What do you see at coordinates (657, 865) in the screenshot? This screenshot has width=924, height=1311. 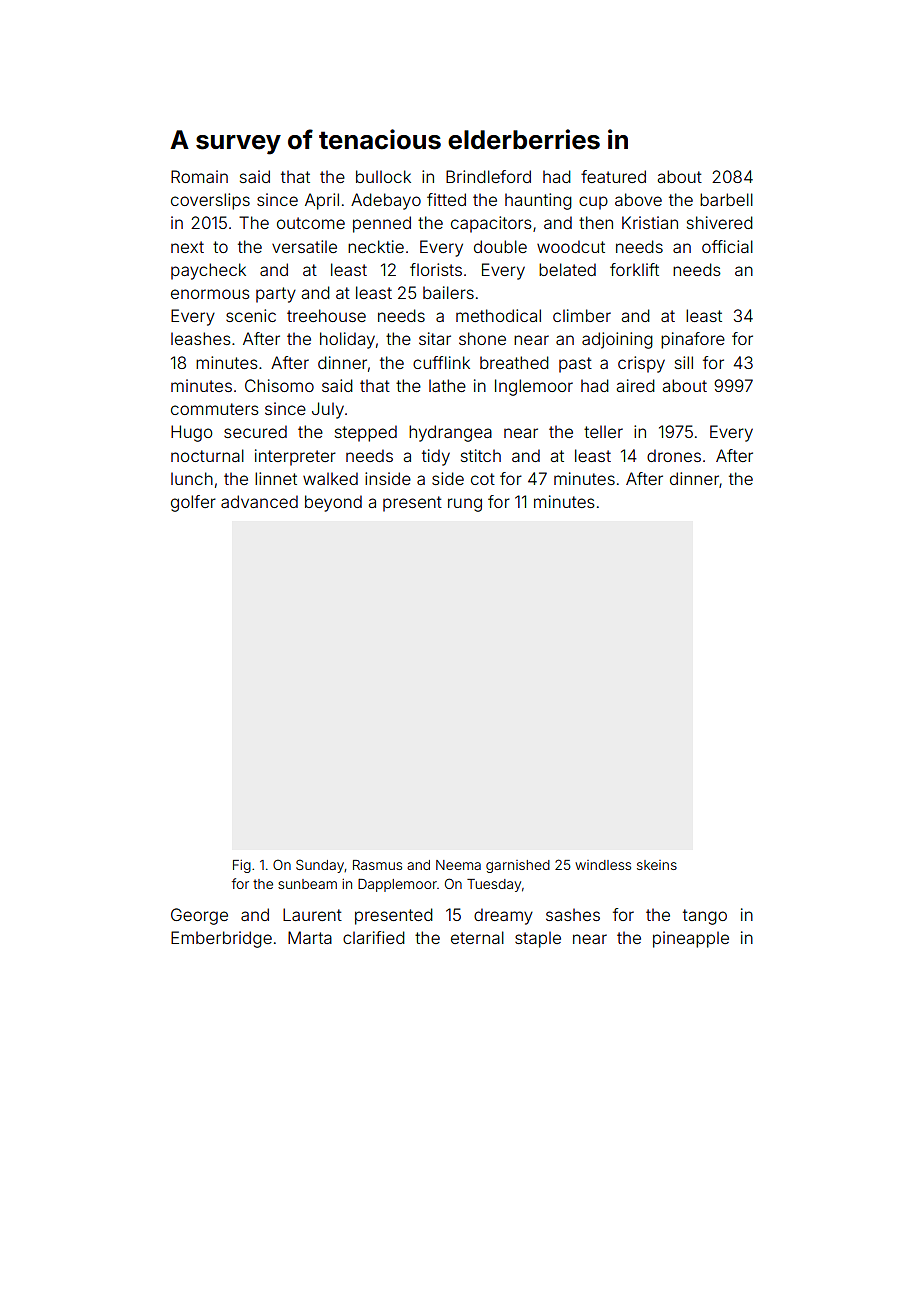 I see `skeins` at bounding box center [657, 865].
